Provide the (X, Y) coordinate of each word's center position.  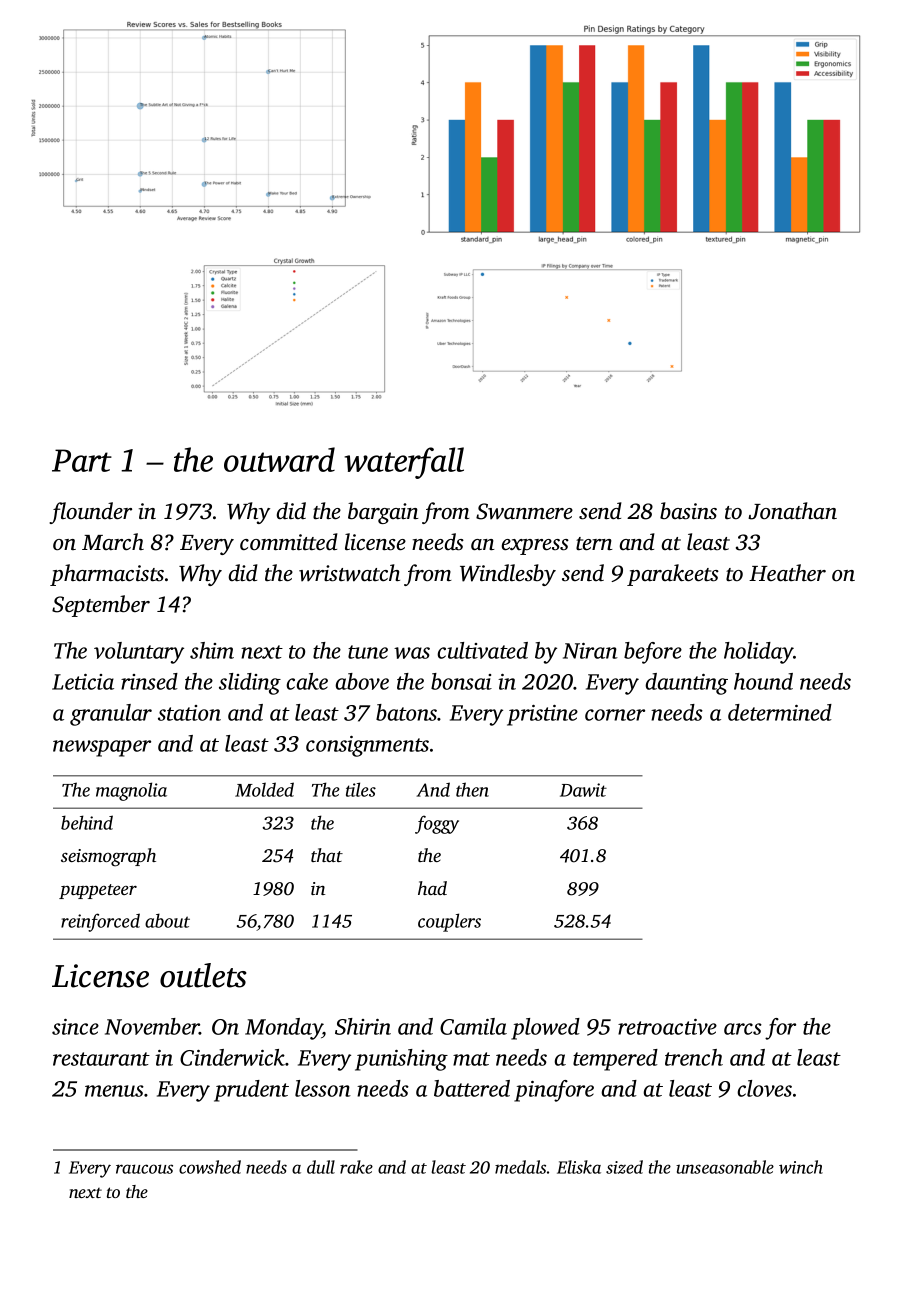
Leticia (83, 682)
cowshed (210, 1167)
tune (368, 652)
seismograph (108, 857)
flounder (90, 513)
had (432, 888)
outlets (203, 975)
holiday (759, 653)
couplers (449, 922)
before (653, 653)
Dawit (583, 790)
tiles (361, 789)
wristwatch (349, 573)
